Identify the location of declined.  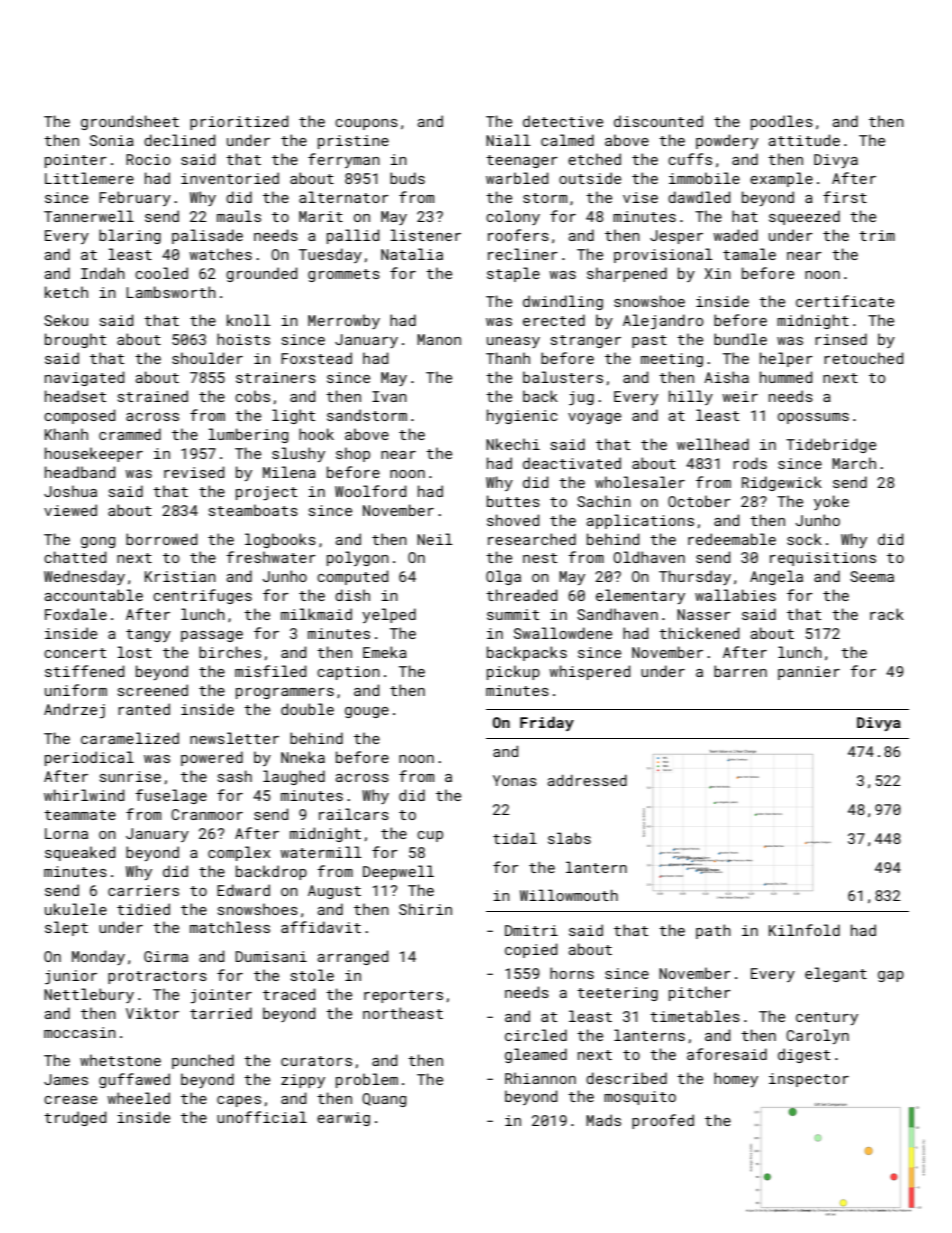
(179, 140).
